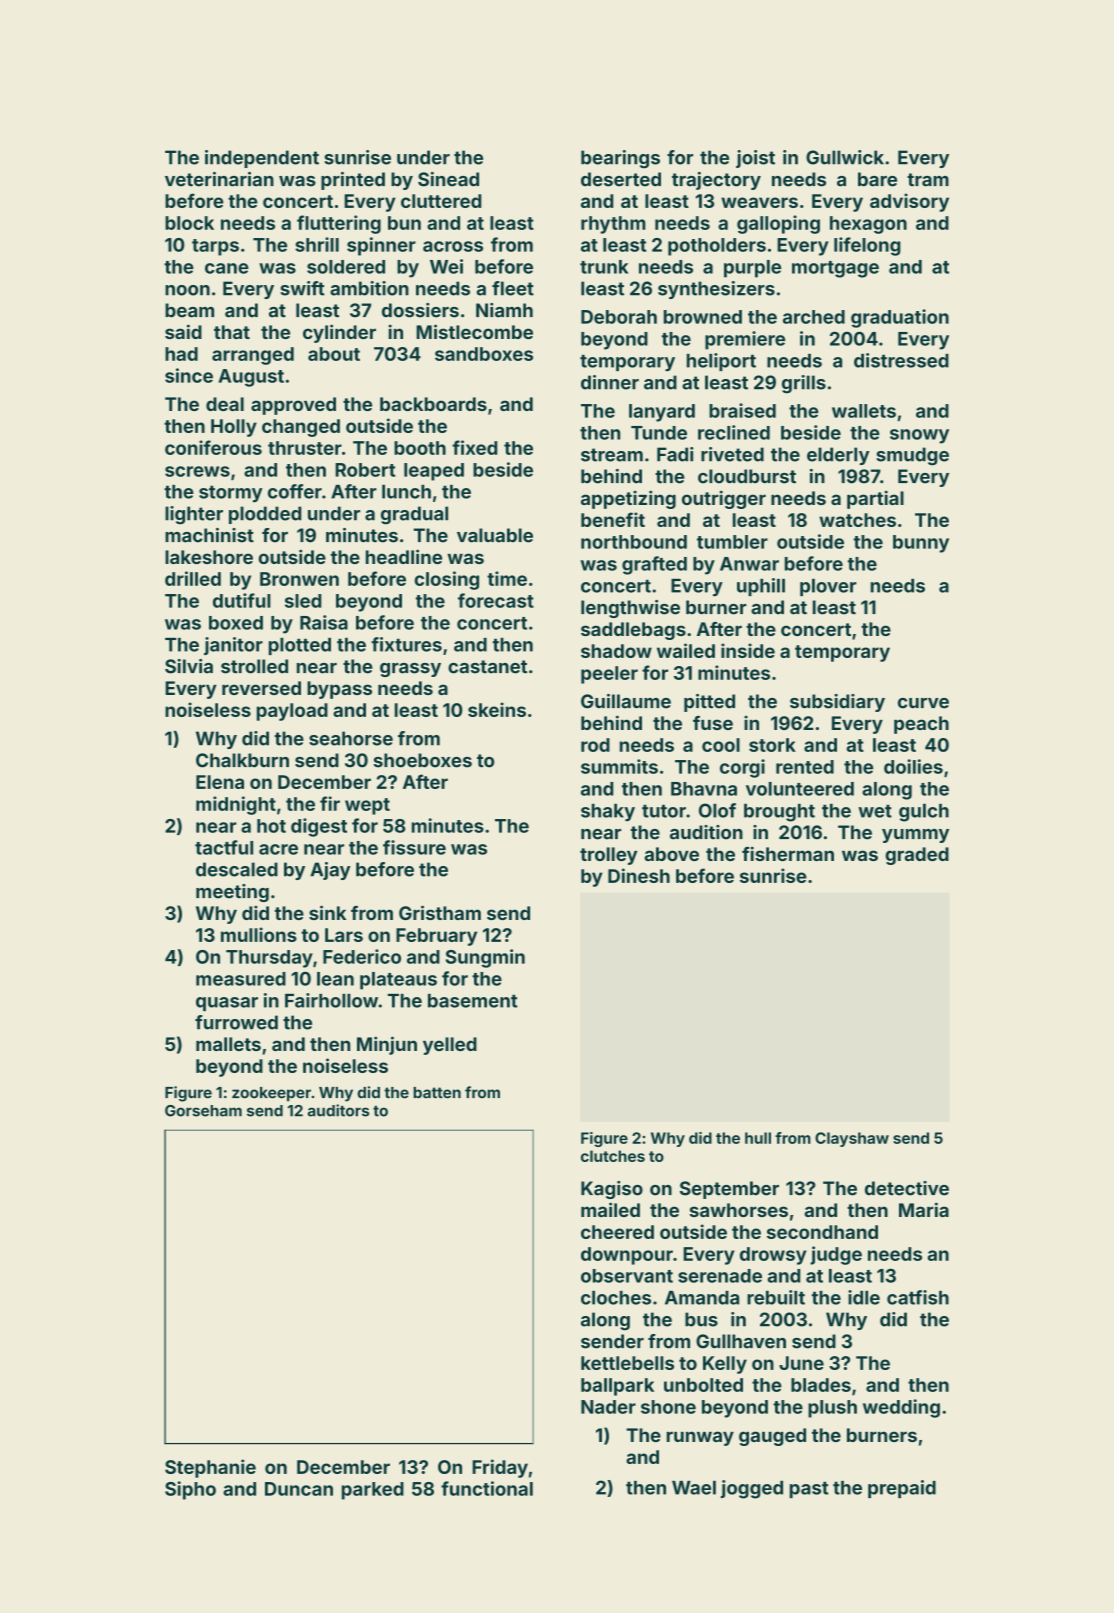 The image size is (1114, 1613). I want to click on Gorseham, so click(203, 1111).
